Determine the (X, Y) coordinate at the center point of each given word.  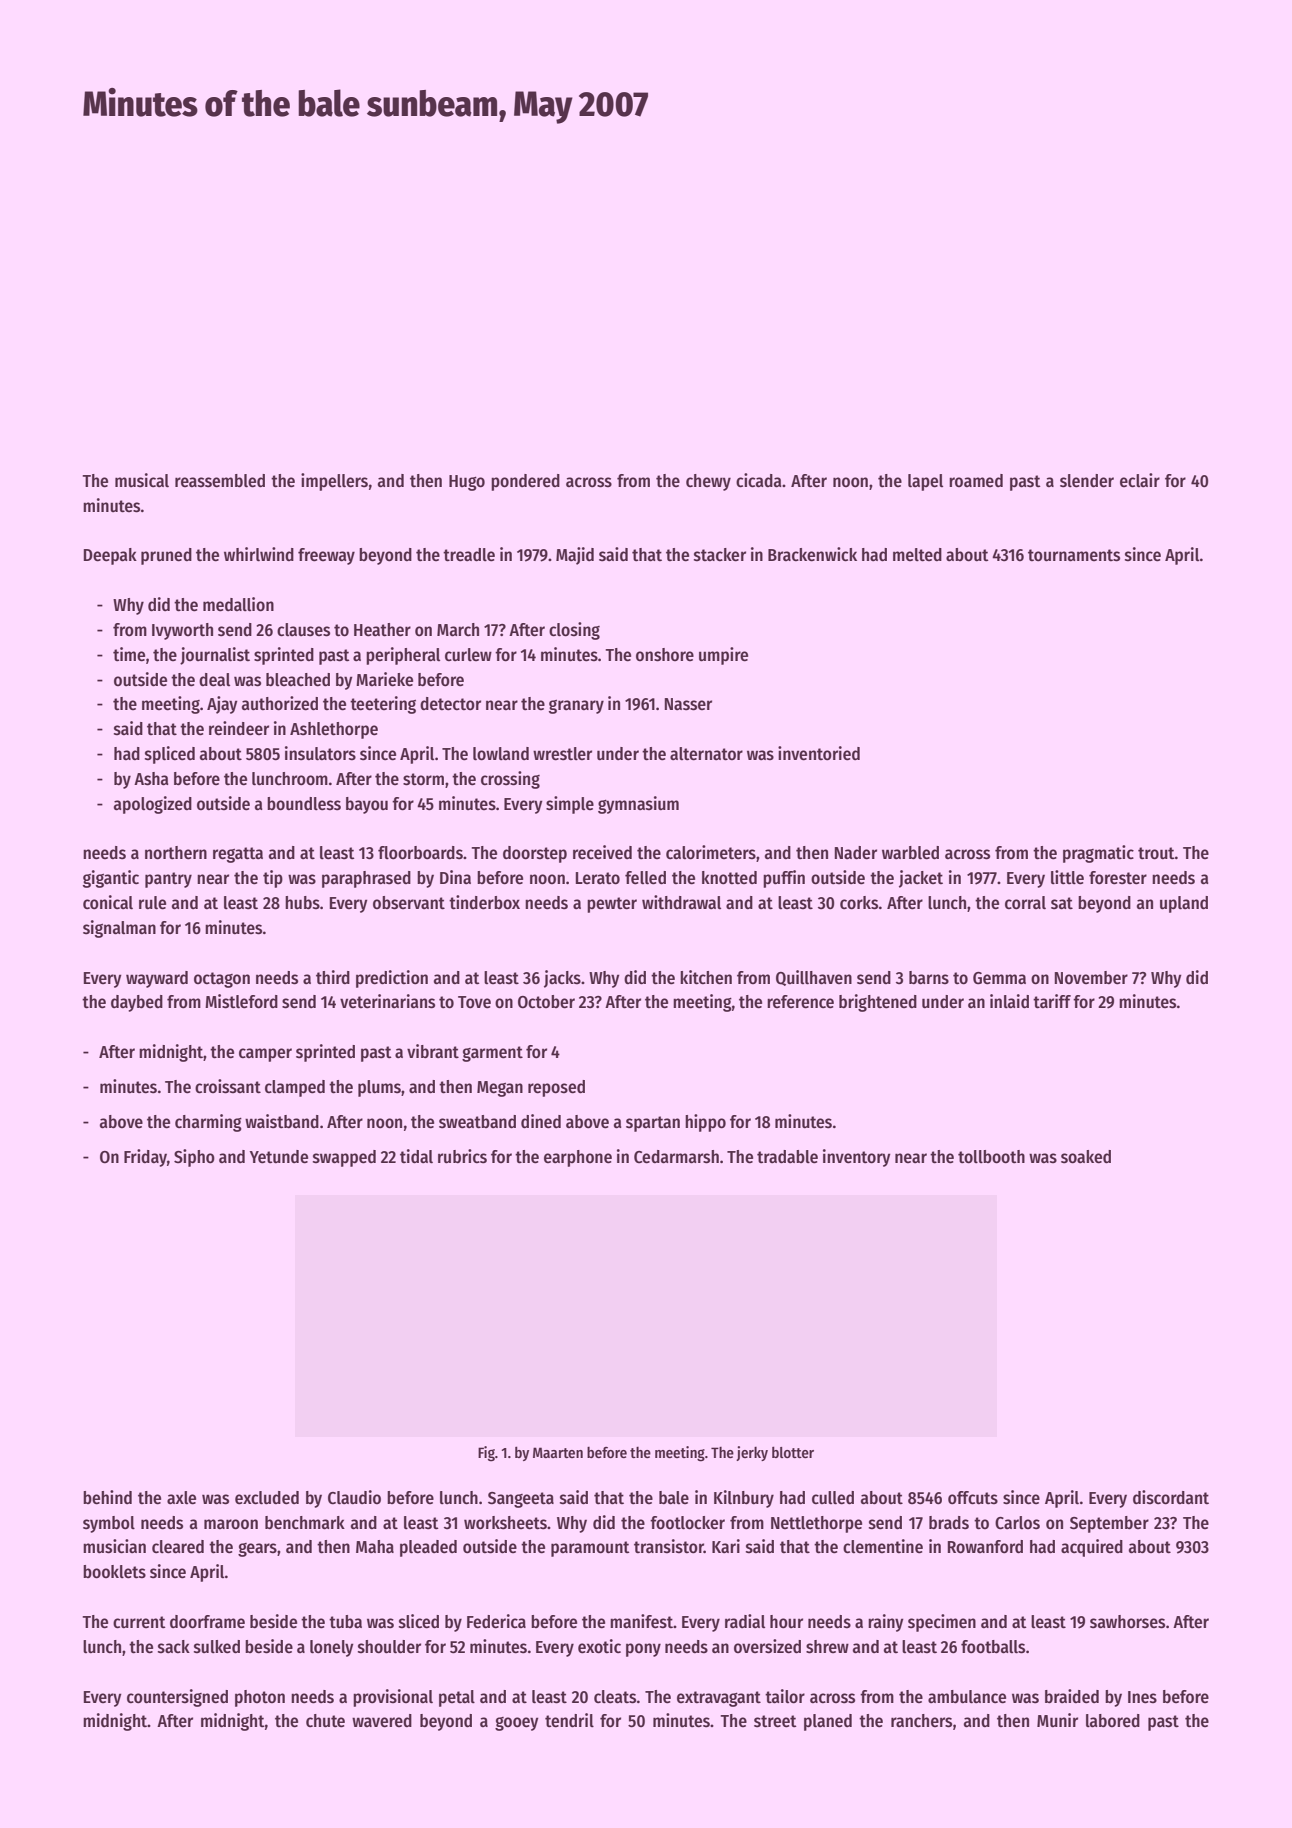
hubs (302, 903)
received (602, 852)
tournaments (1074, 555)
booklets (114, 1572)
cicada (758, 480)
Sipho (194, 1158)
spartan (653, 1124)
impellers (334, 482)
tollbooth (991, 1157)
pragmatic (1098, 854)
